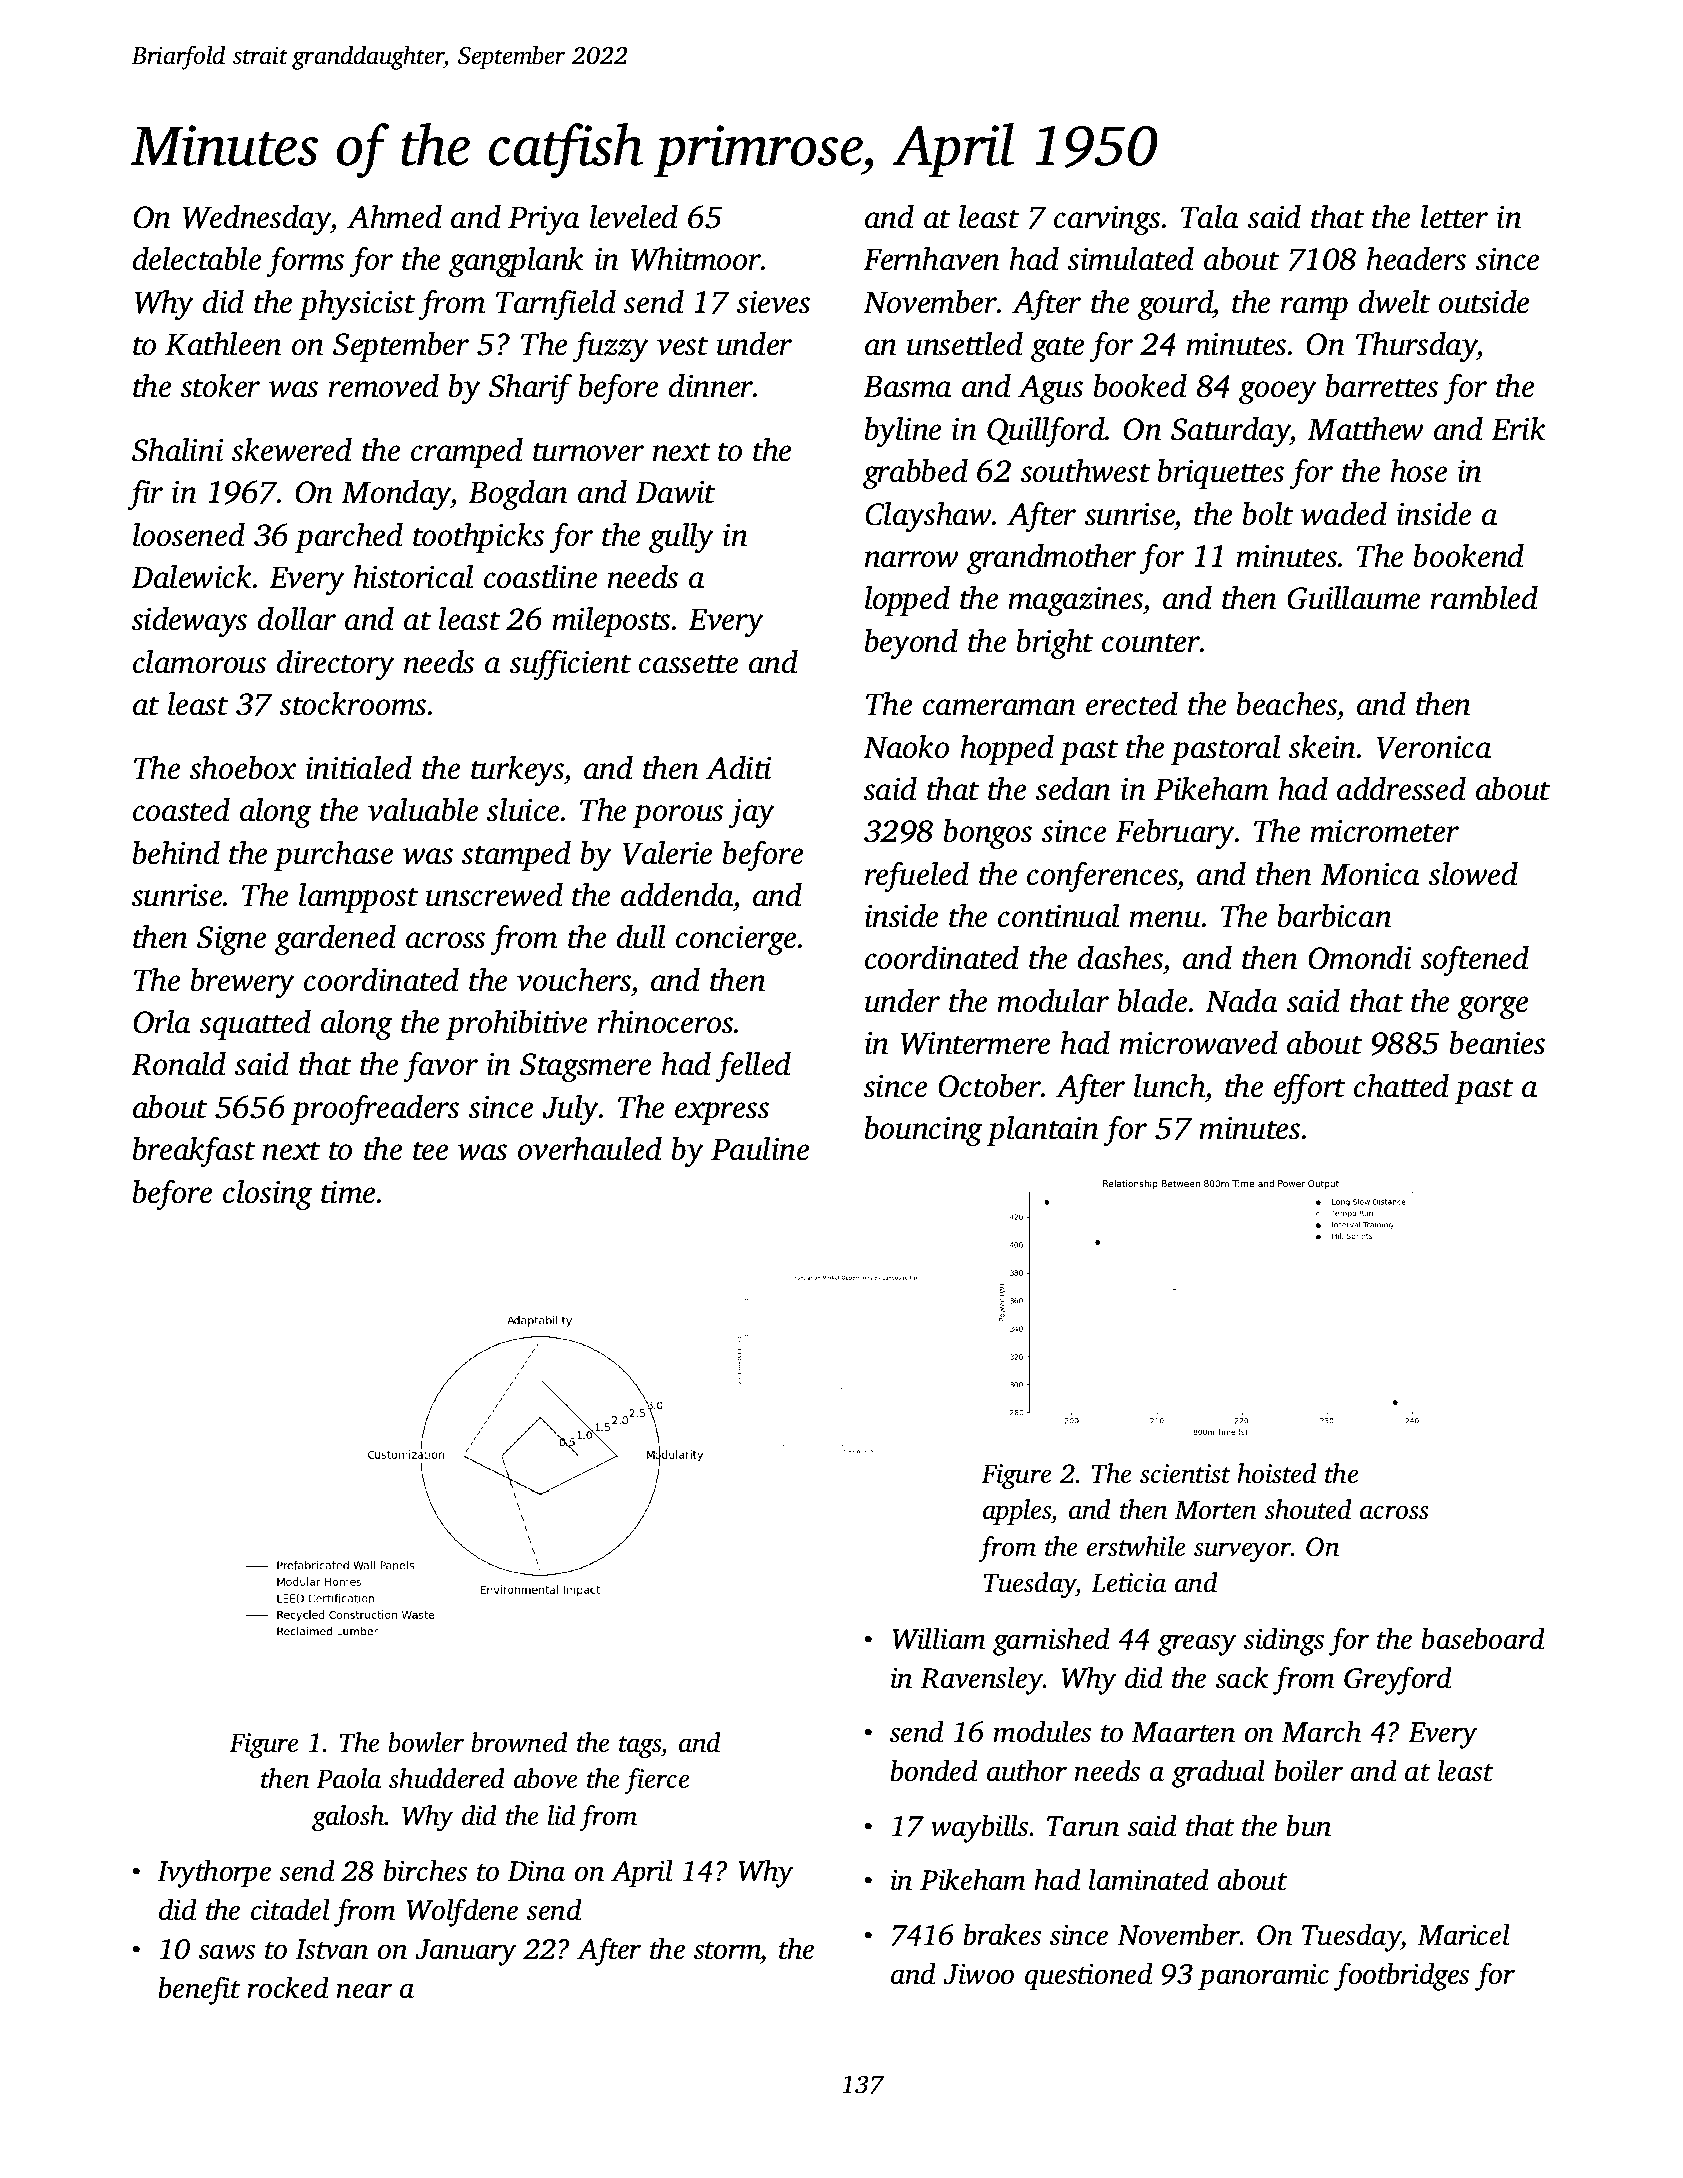  Describe the element at coordinates (333, 855) in the screenshot. I see `purchase` at that location.
